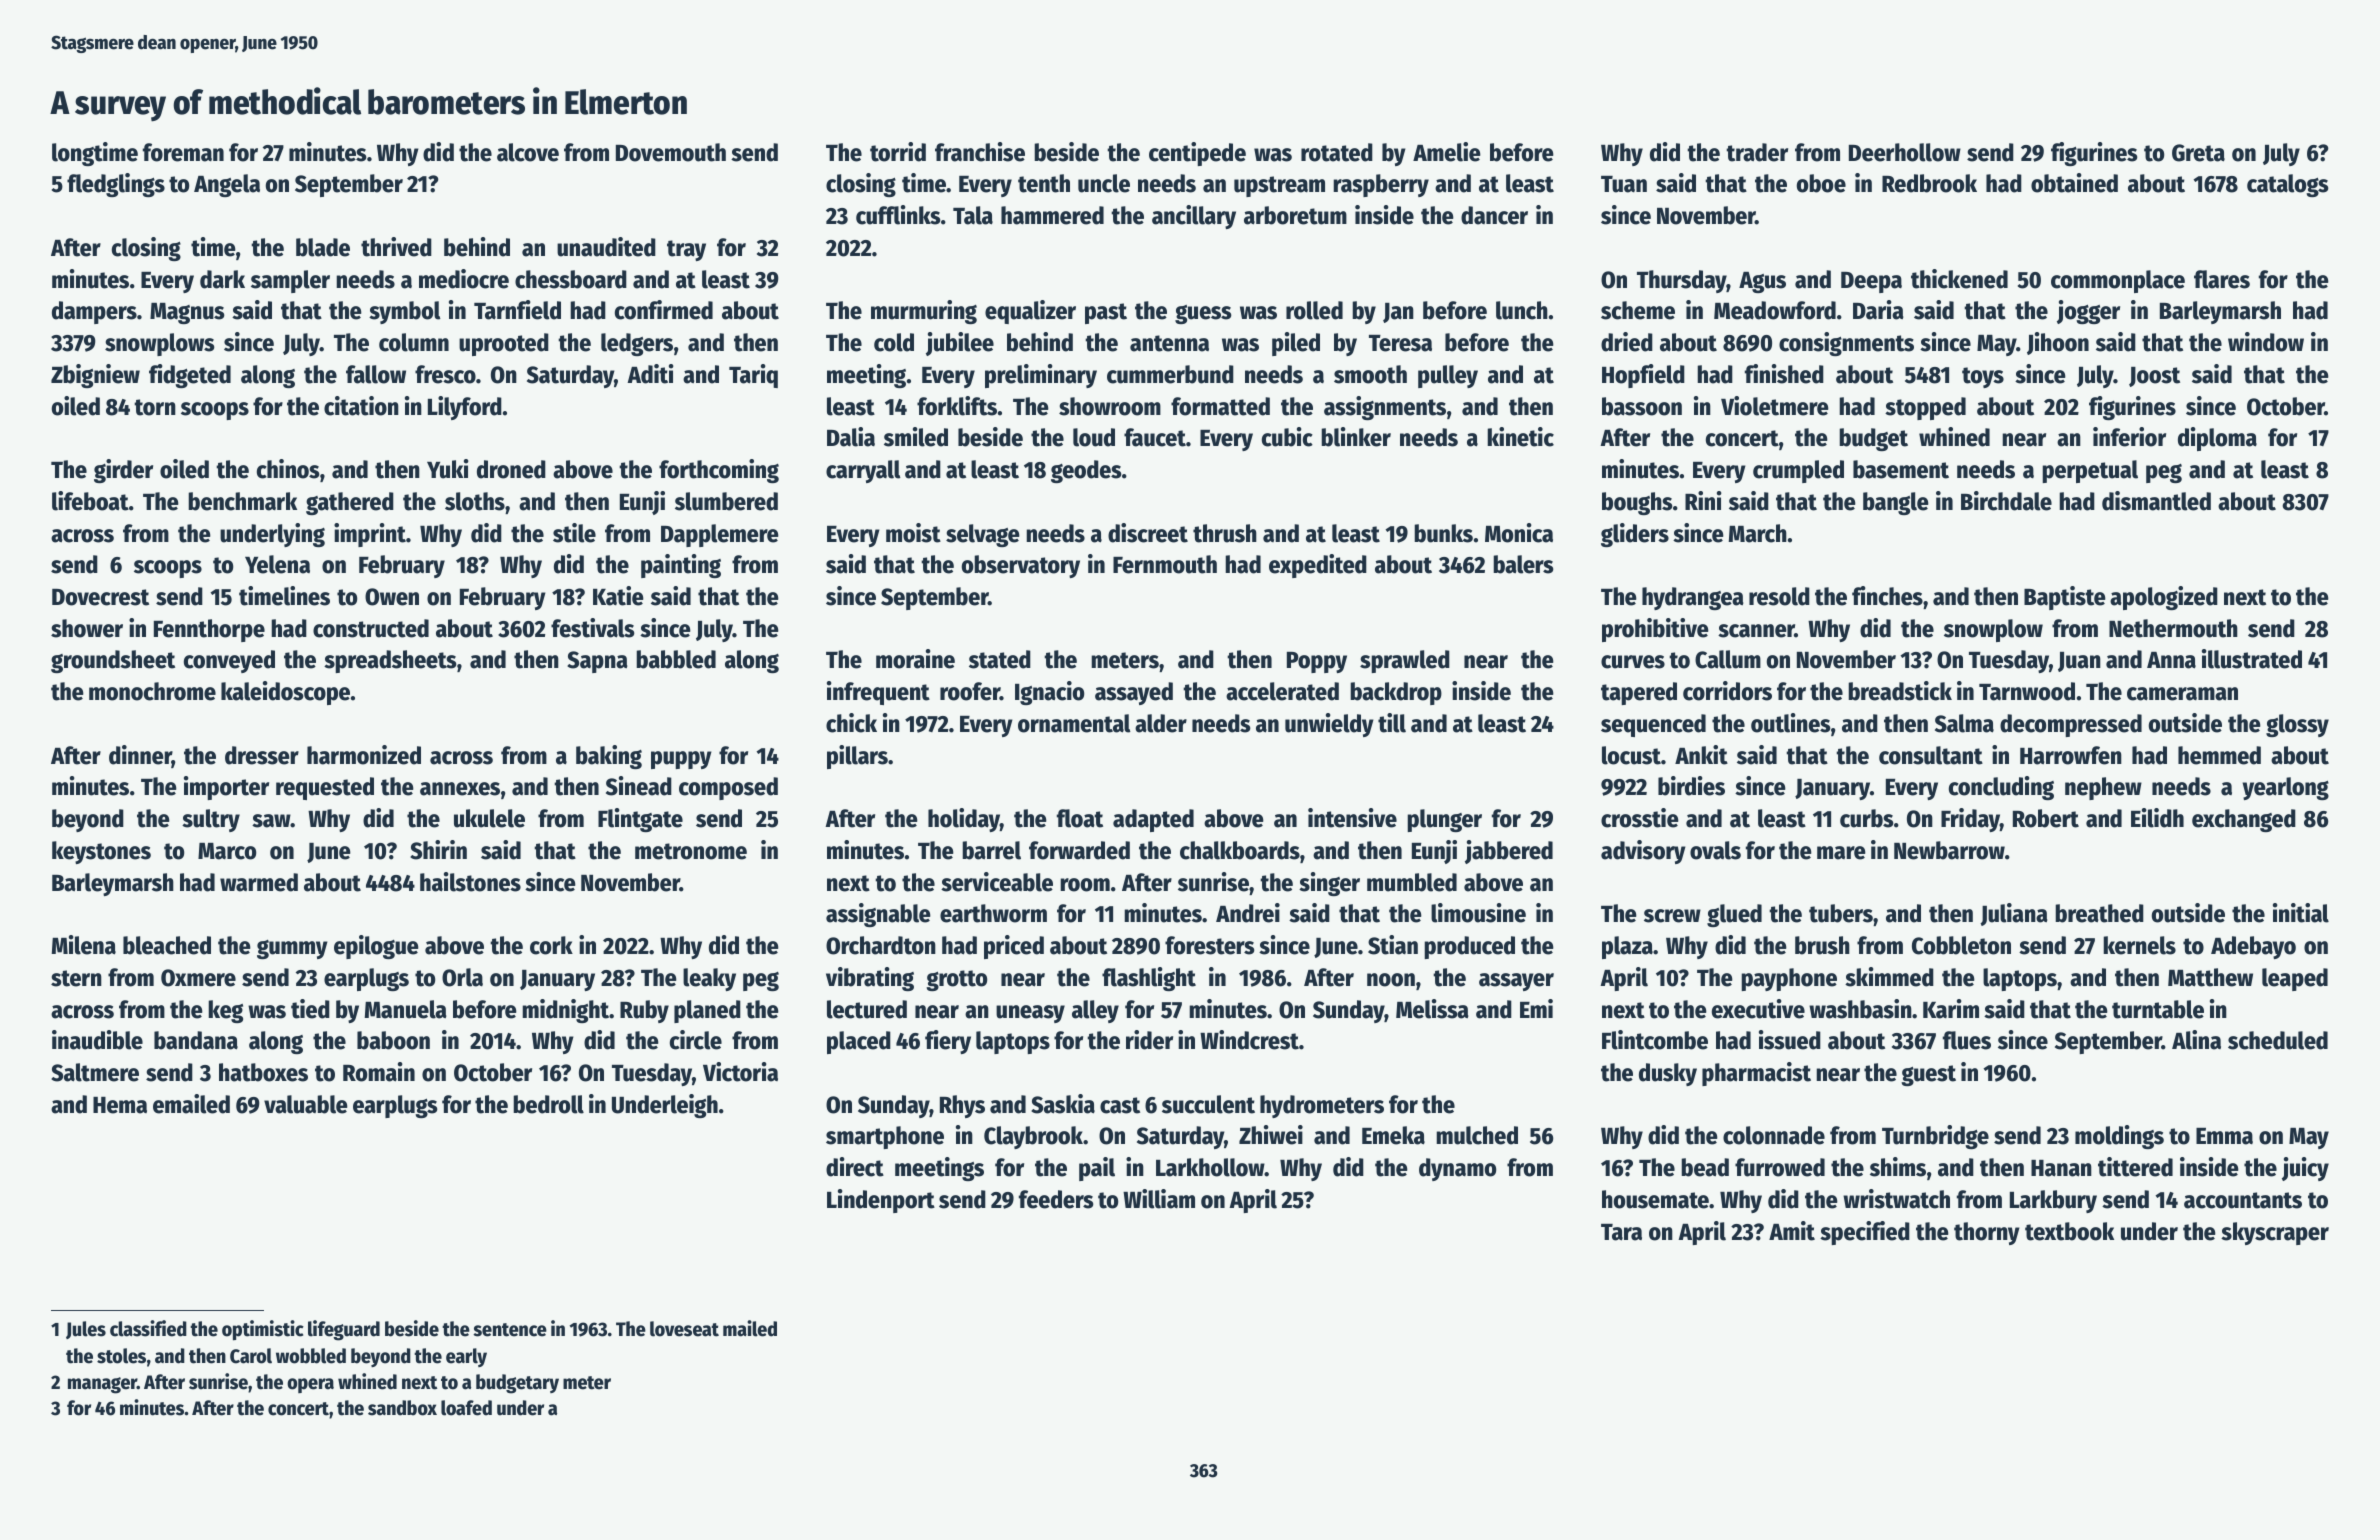 The height and width of the screenshot is (1540, 2380). Describe the element at coordinates (1905, 152) in the screenshot. I see `Deerhollow` at that location.
